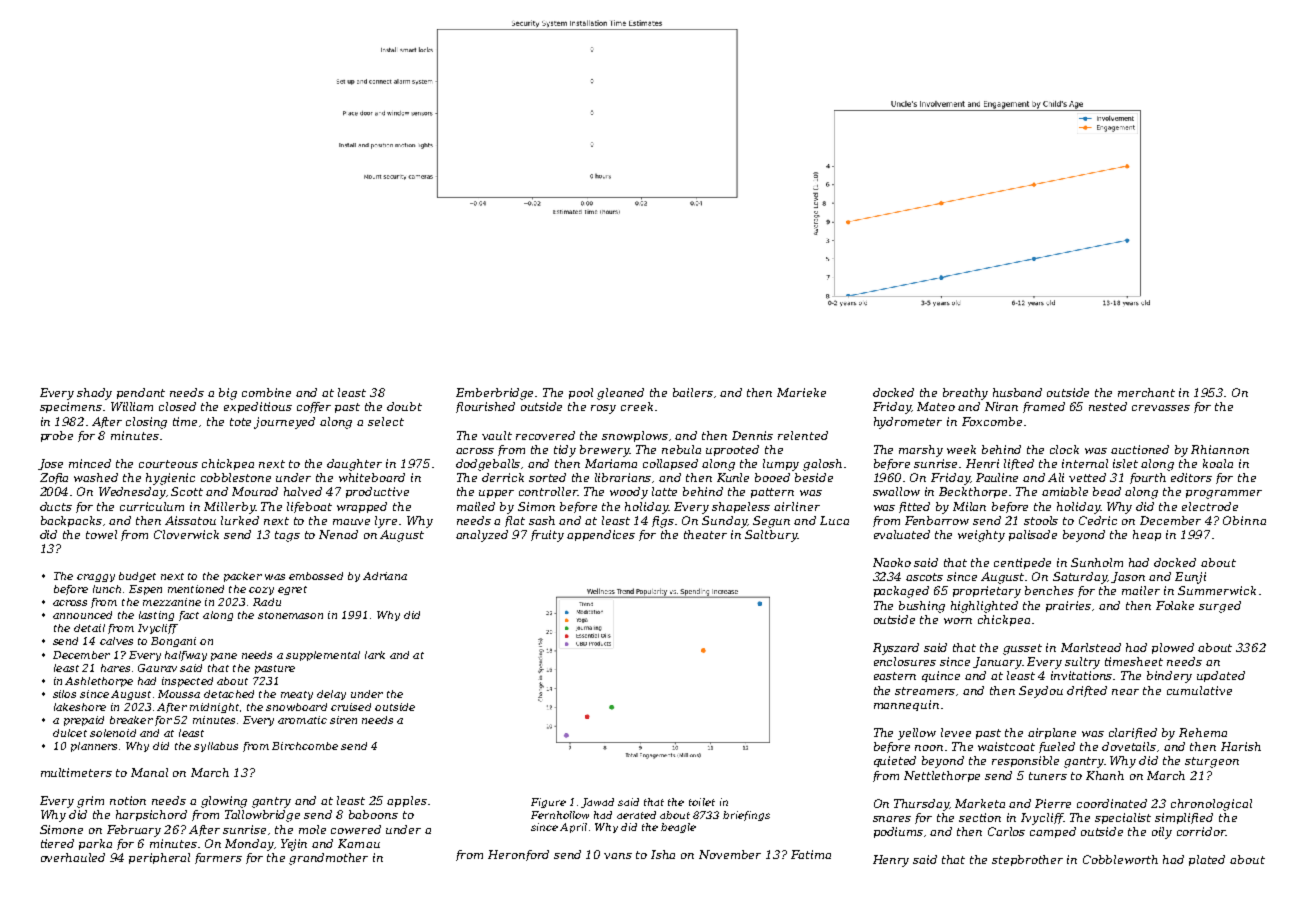 This screenshot has width=1308, height=924. Describe the element at coordinates (375, 655) in the screenshot. I see `lark` at that location.
